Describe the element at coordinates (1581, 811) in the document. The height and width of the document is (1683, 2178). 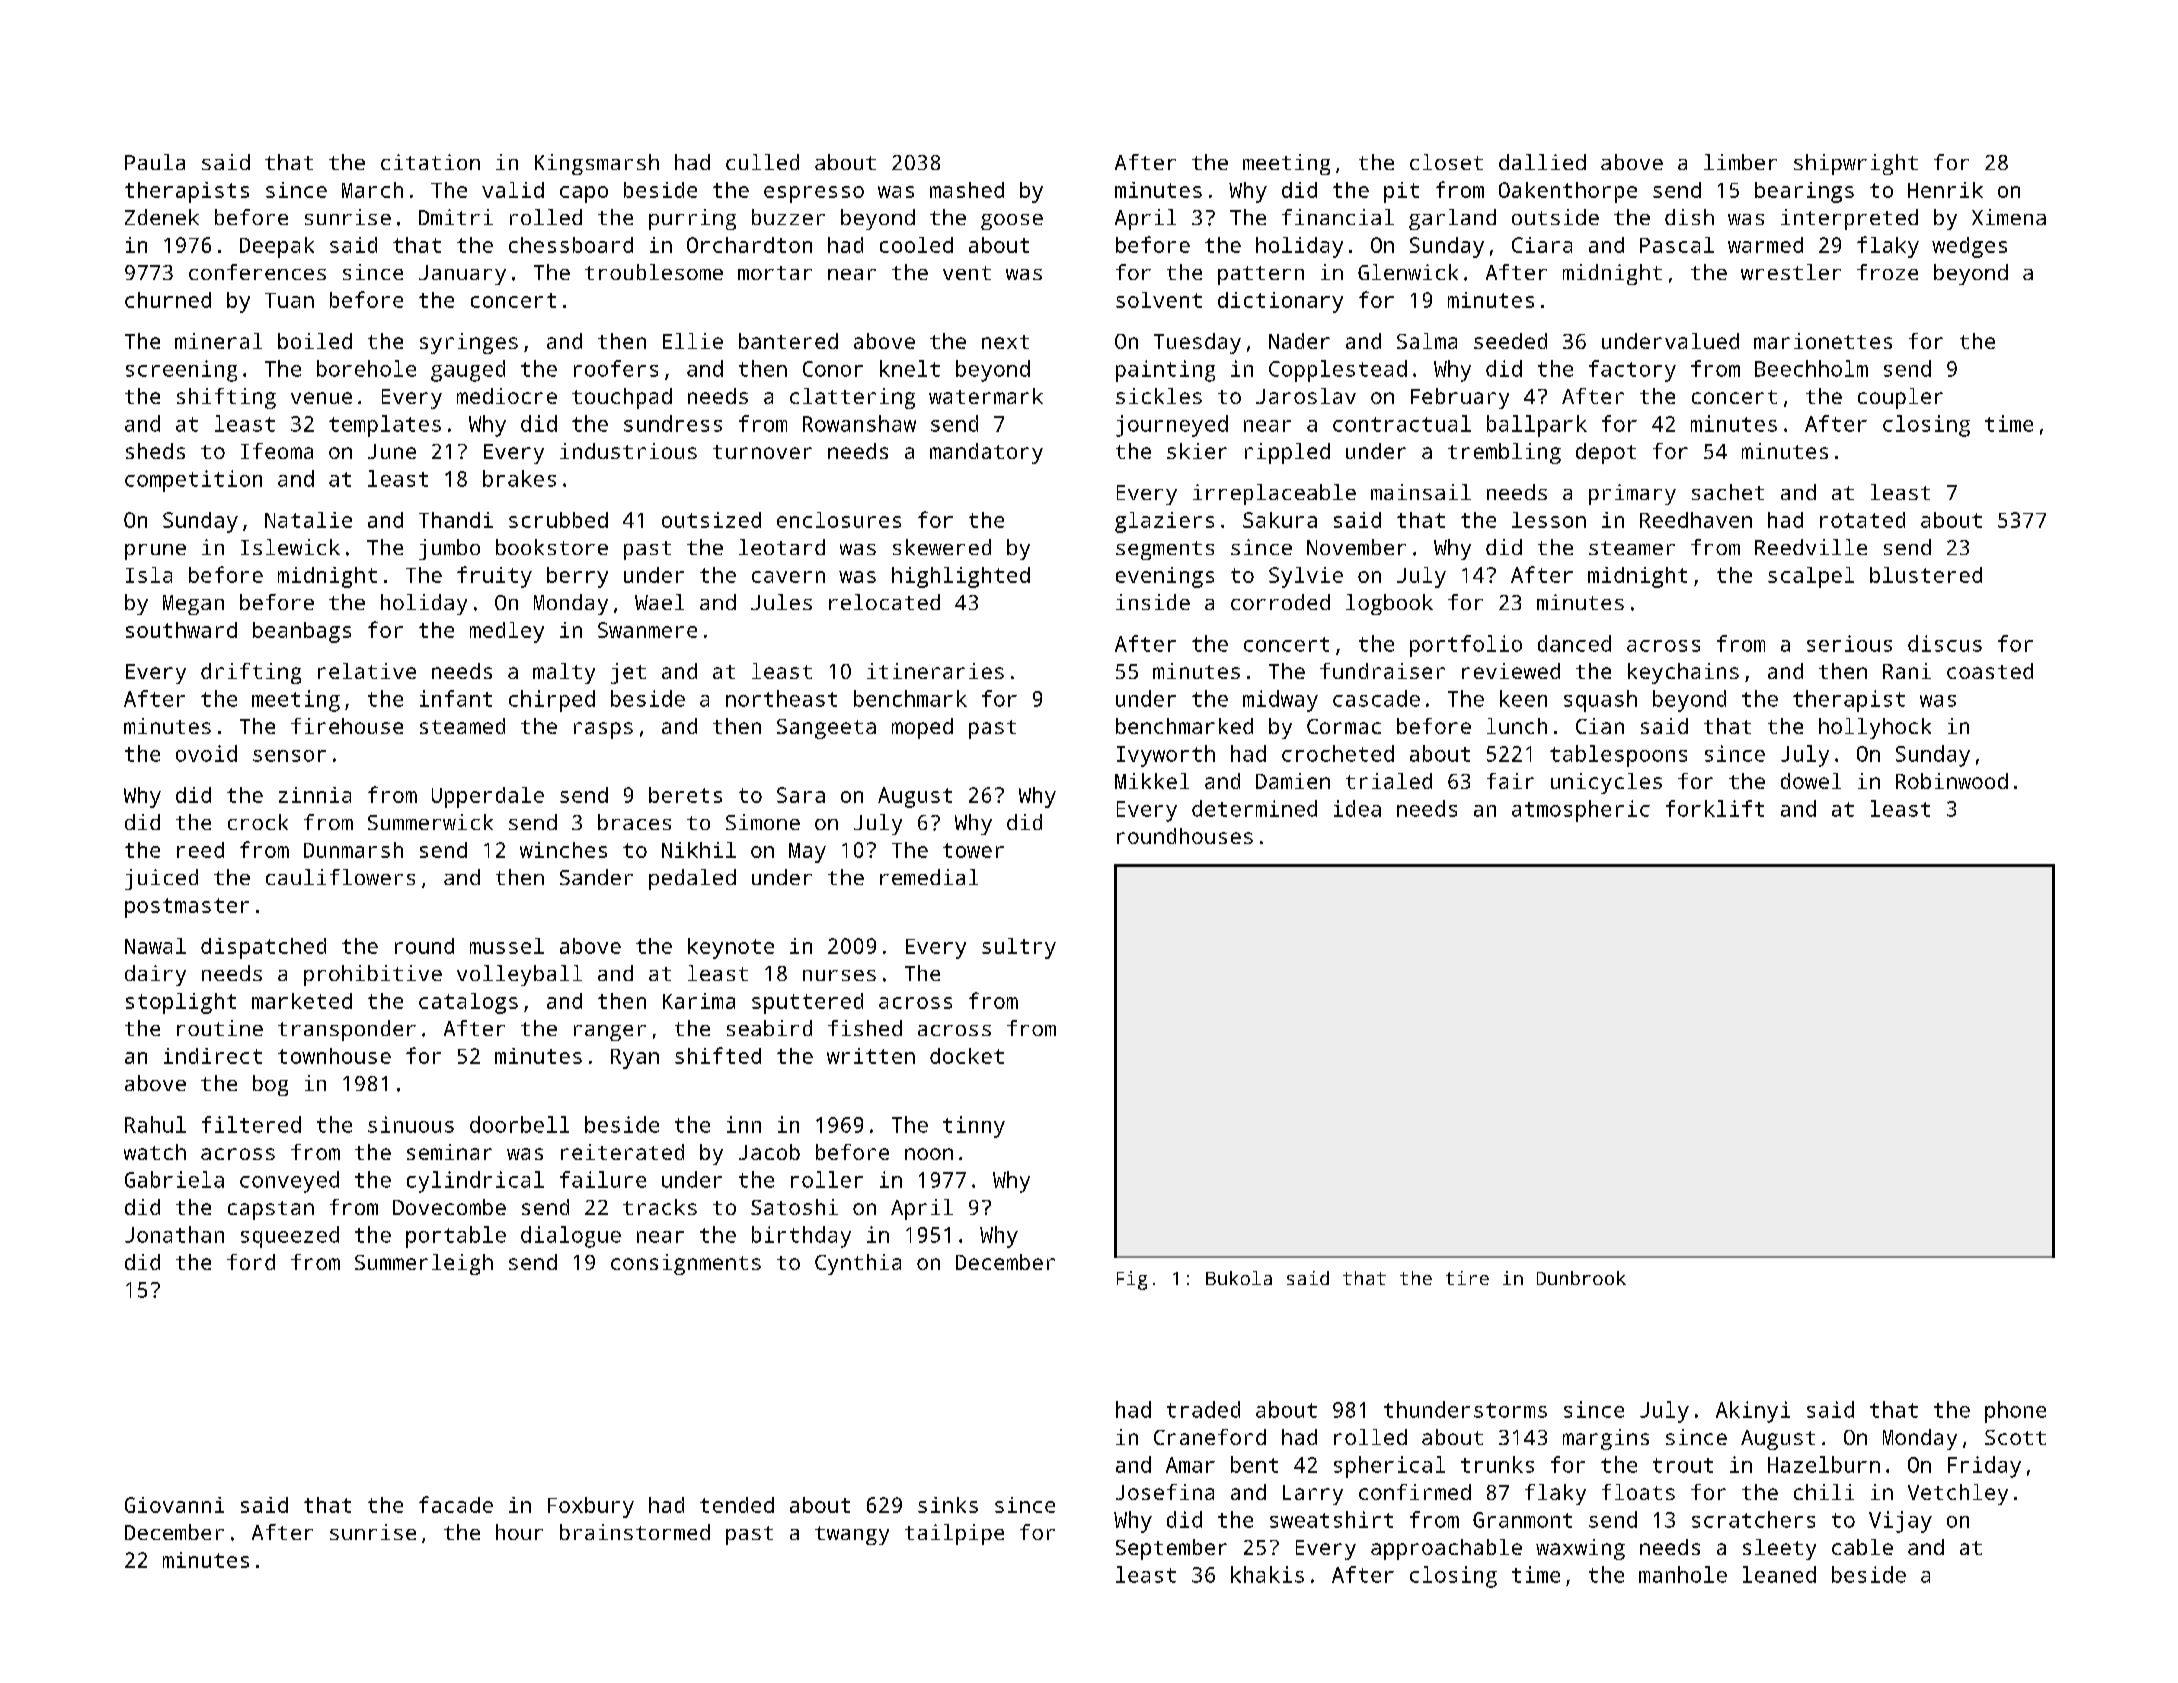
I see `atmospheric` at that location.
